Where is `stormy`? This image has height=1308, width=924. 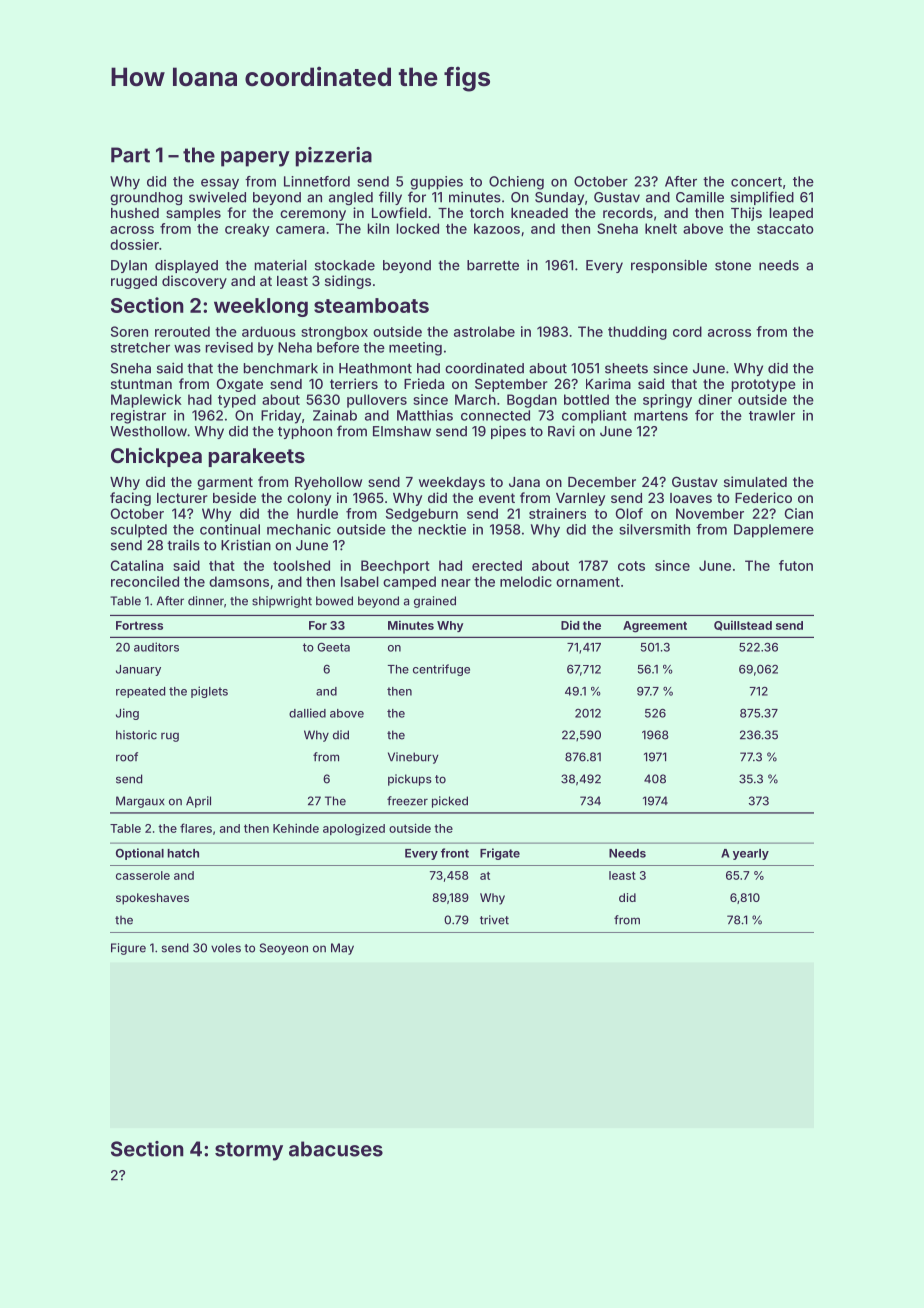 stormy is located at coordinates (249, 1151).
